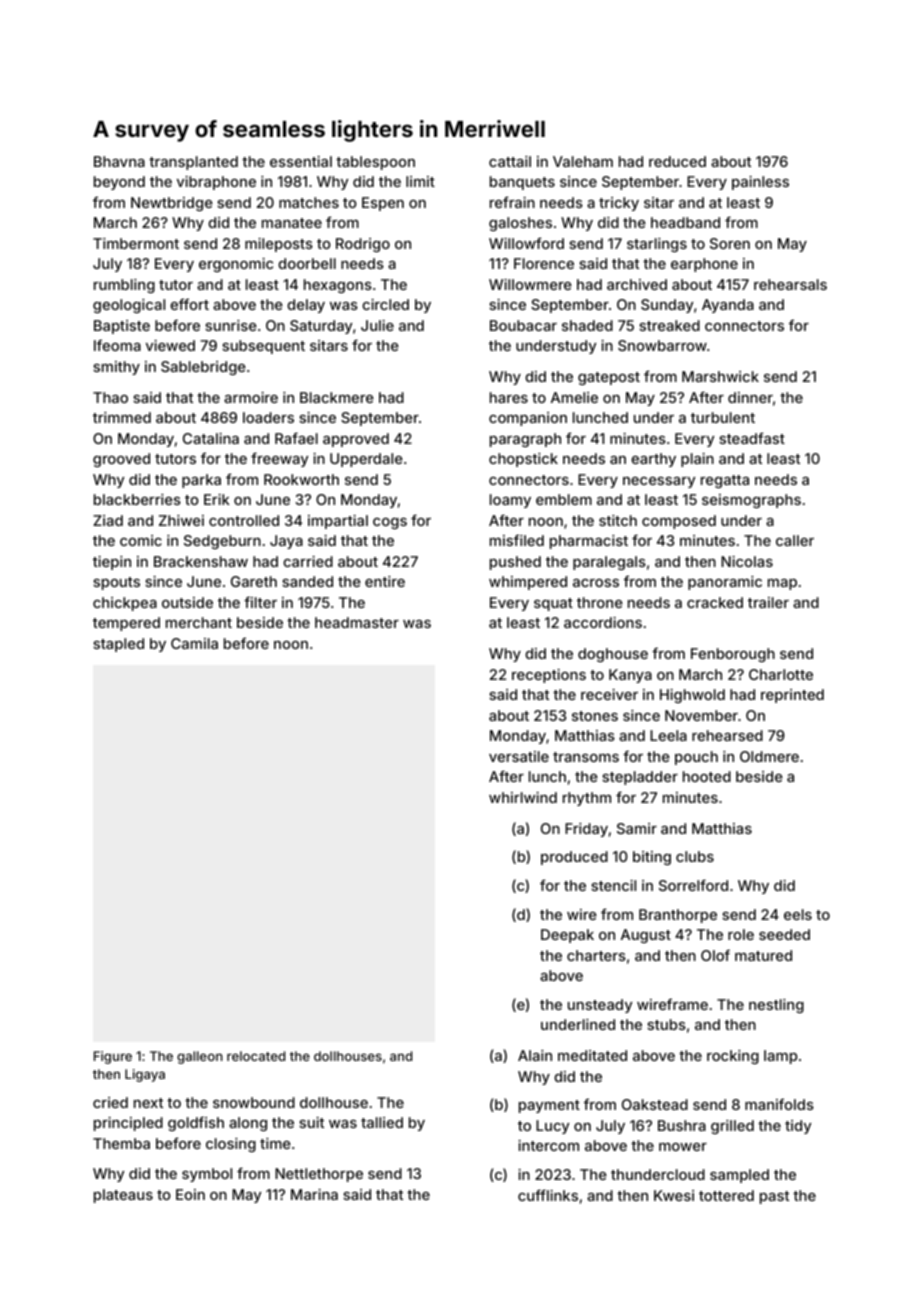  Describe the element at coordinates (510, 161) in the screenshot. I see `cattail` at that location.
